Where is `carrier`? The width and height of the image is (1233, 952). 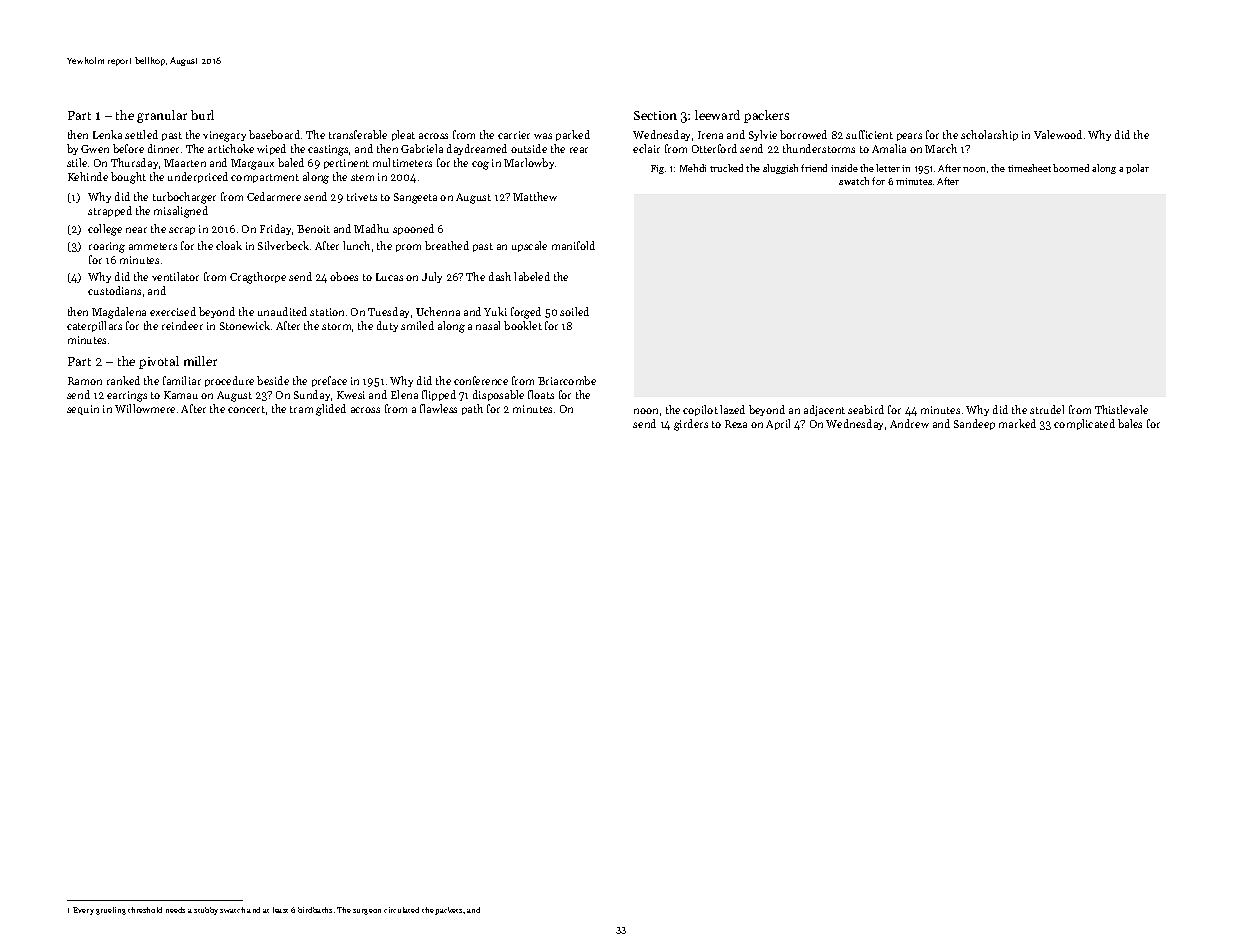
carrier is located at coordinates (514, 135).
